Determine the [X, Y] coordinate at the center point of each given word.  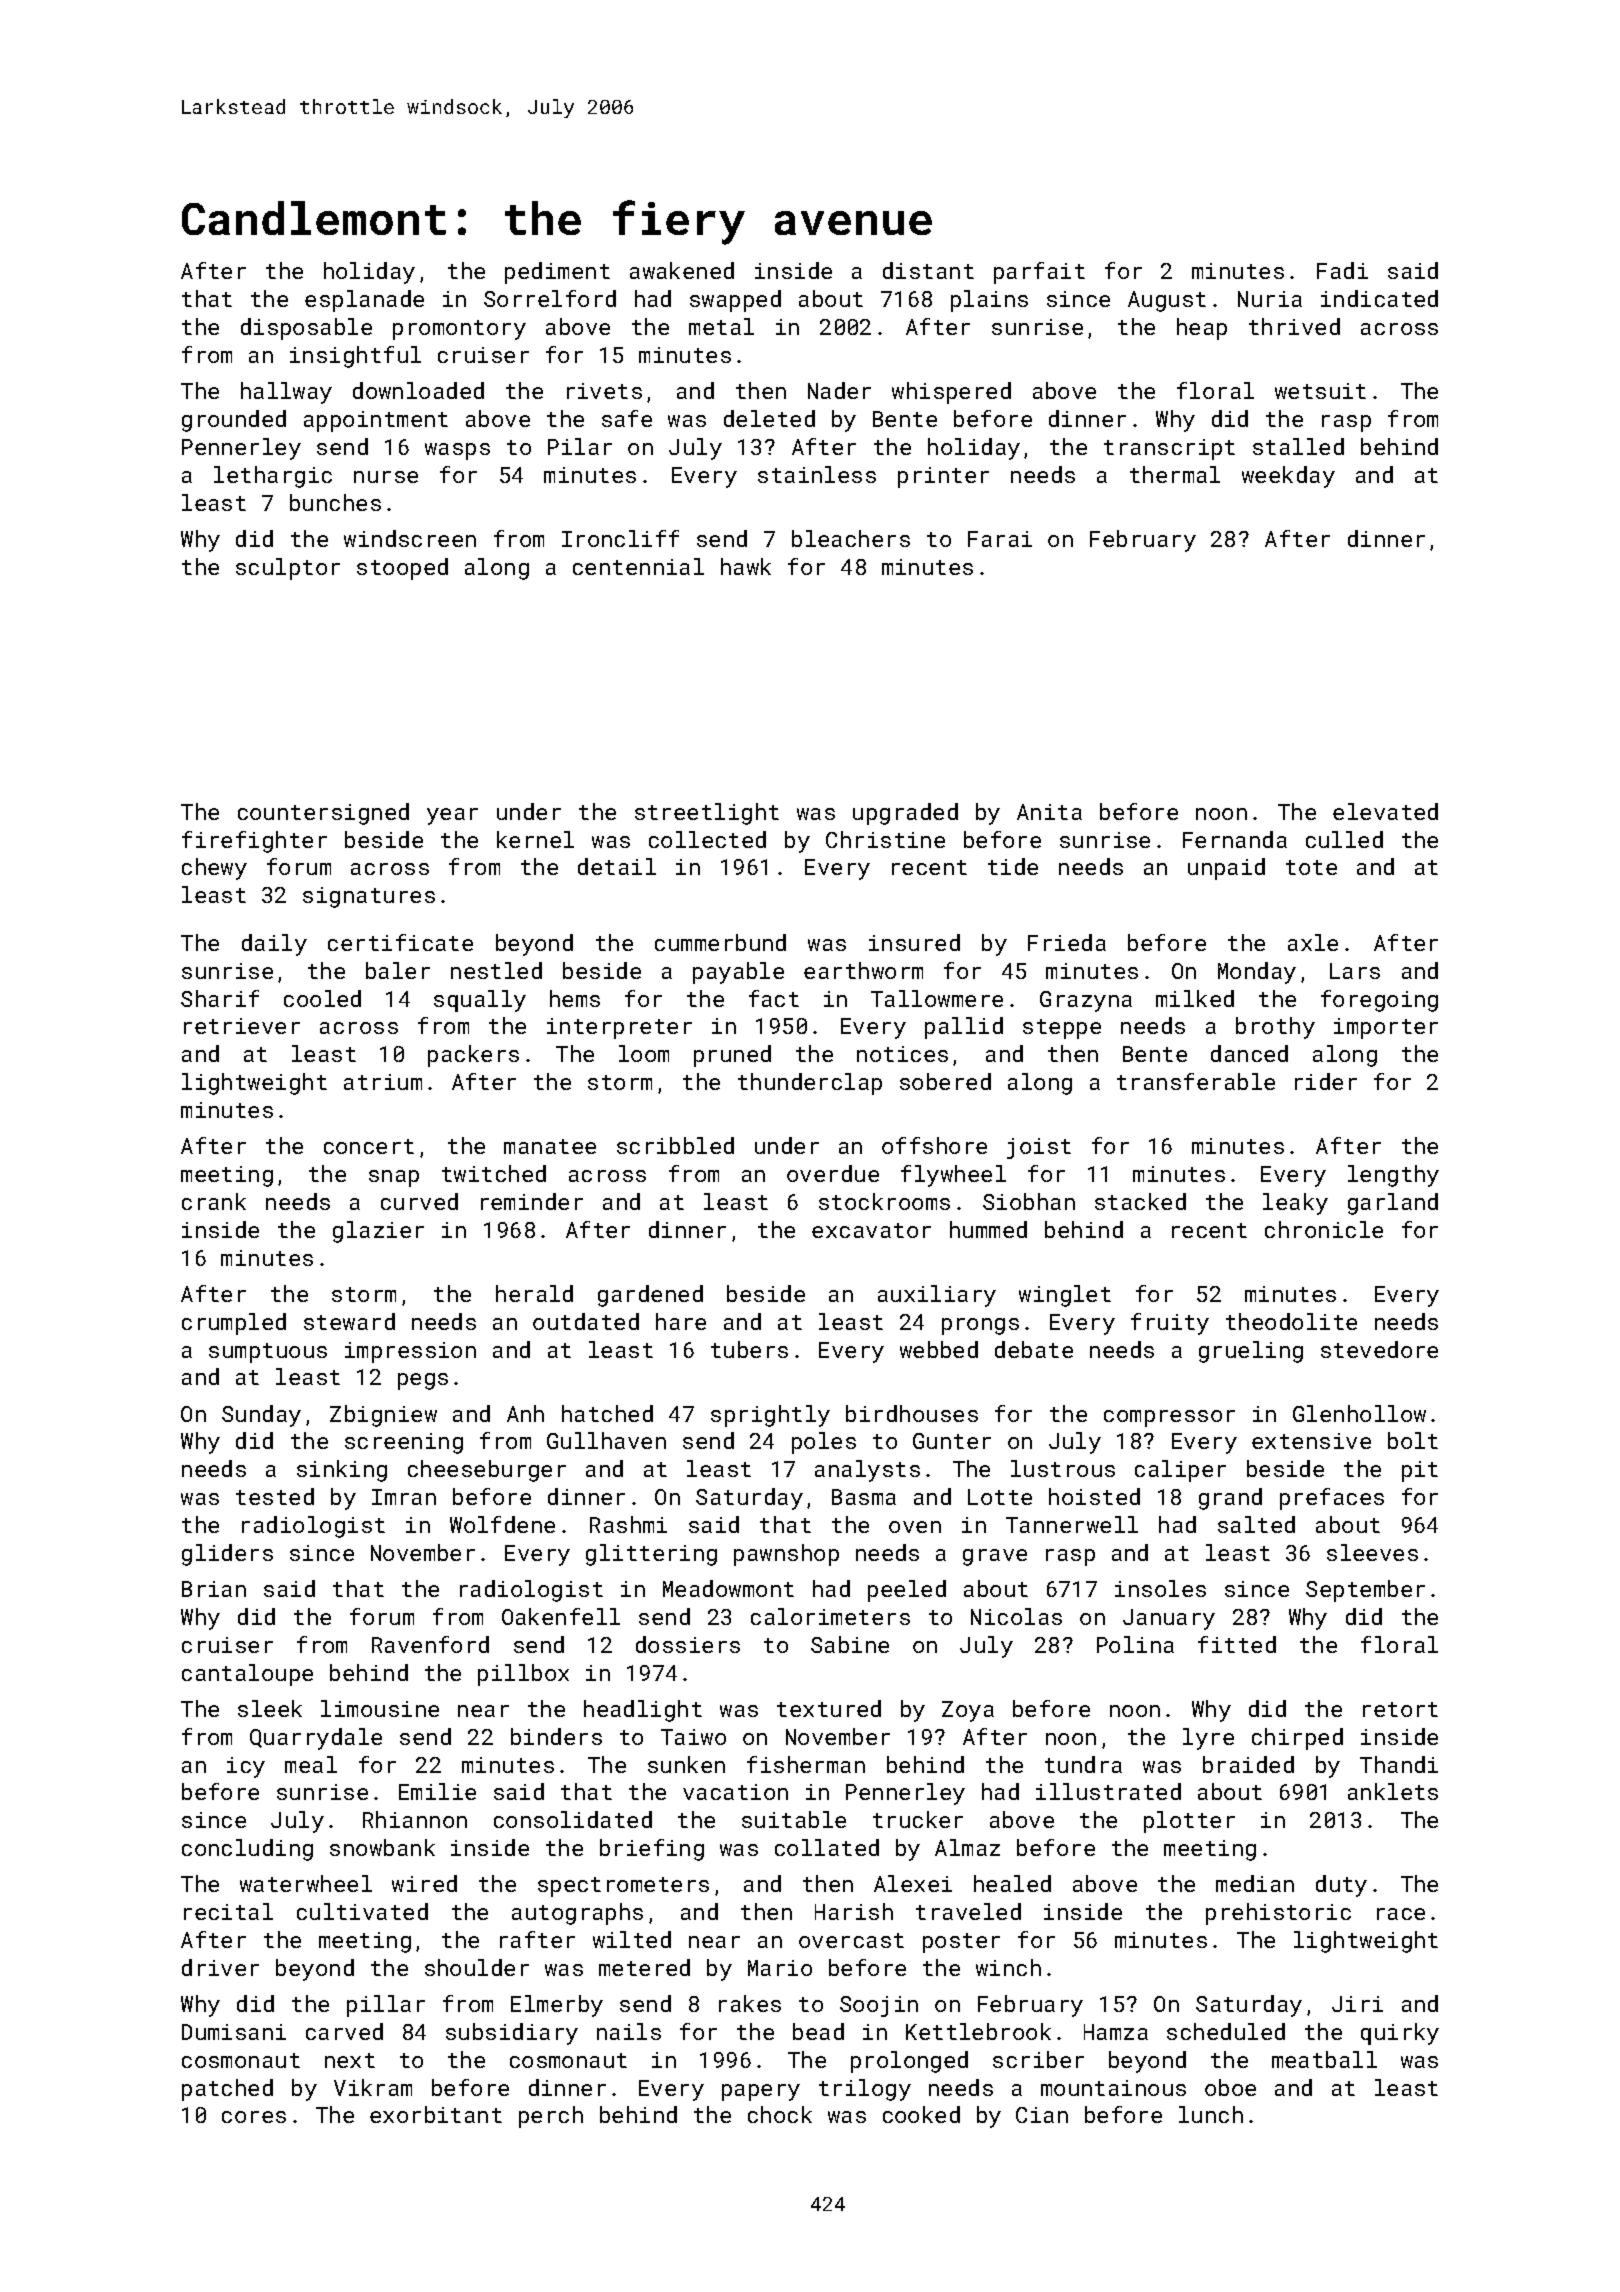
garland [1393, 1204]
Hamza [1116, 2032]
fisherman [806, 1764]
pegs [423, 1381]
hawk [746, 566]
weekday [1288, 477]
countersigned [323, 814]
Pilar [580, 446]
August [1167, 301]
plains [989, 301]
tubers [749, 1349]
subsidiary [512, 2034]
